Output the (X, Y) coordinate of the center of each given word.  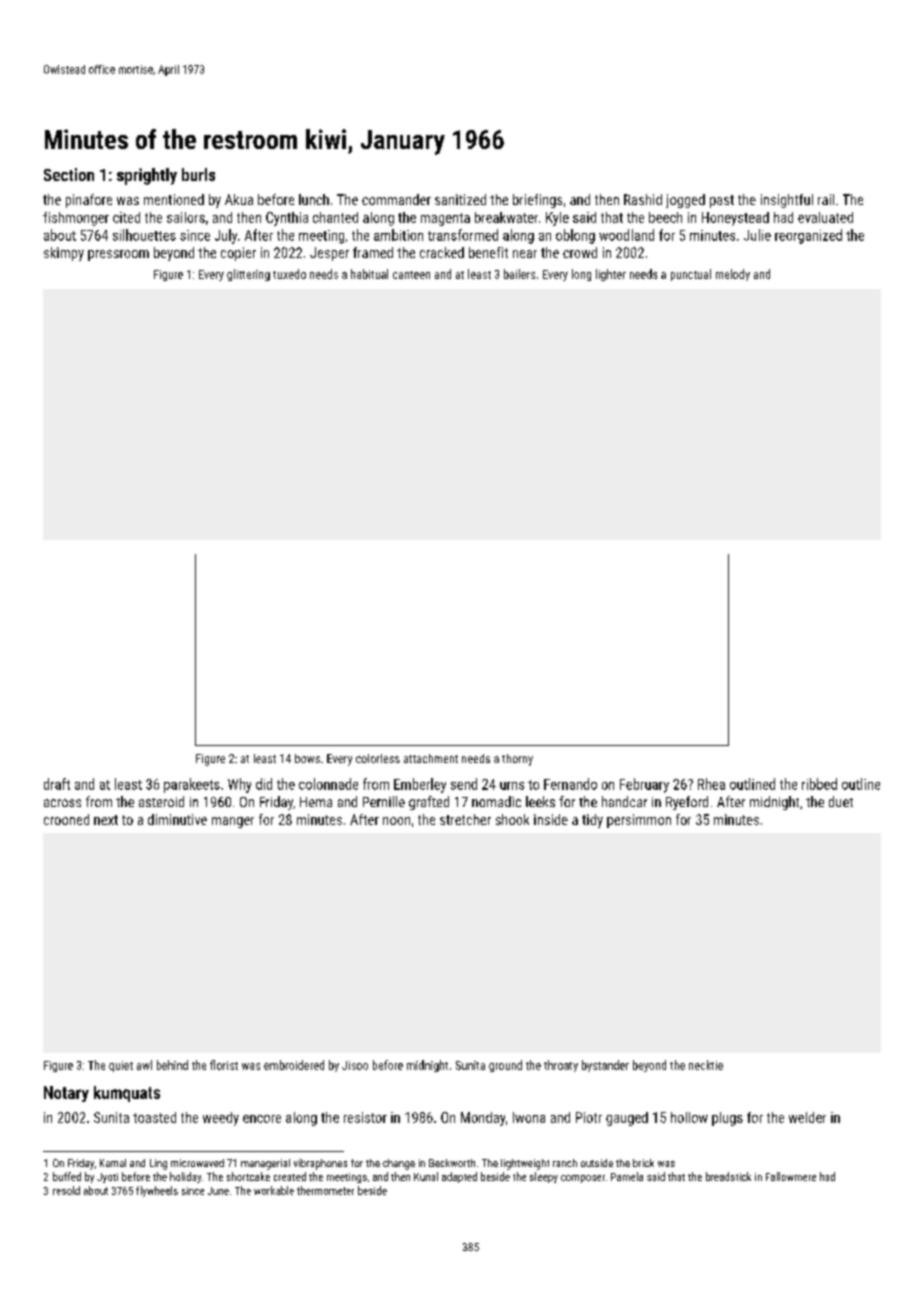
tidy (592, 821)
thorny (517, 760)
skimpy (64, 254)
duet (841, 801)
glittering (248, 275)
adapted (459, 1177)
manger (233, 822)
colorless (378, 758)
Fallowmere (791, 1176)
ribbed (819, 784)
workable (274, 1190)
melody (733, 275)
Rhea (711, 784)
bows (307, 758)
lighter (611, 275)
